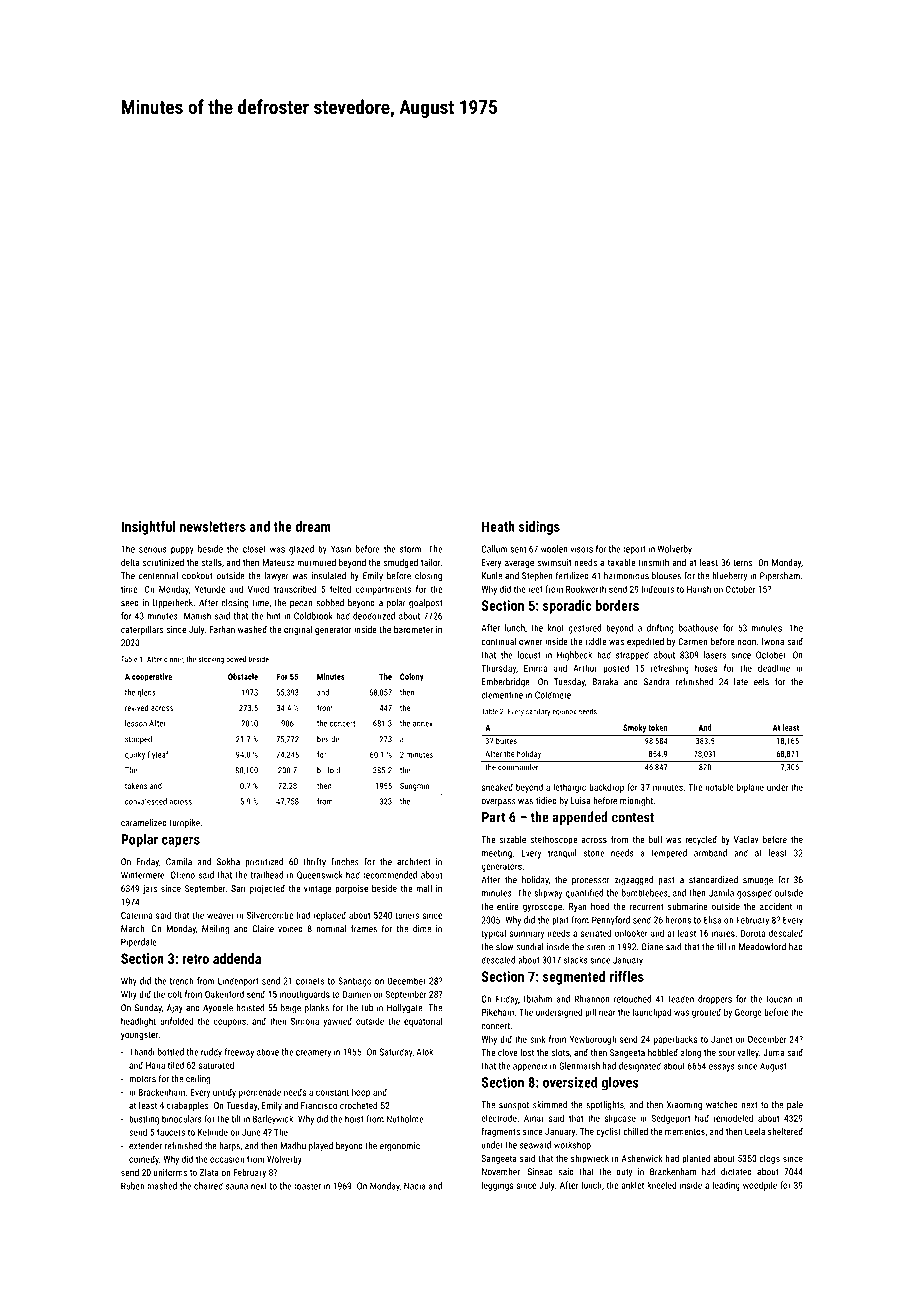 Image resolution: width=924 pixels, height=1308 pixels. I want to click on felted, so click(340, 589).
